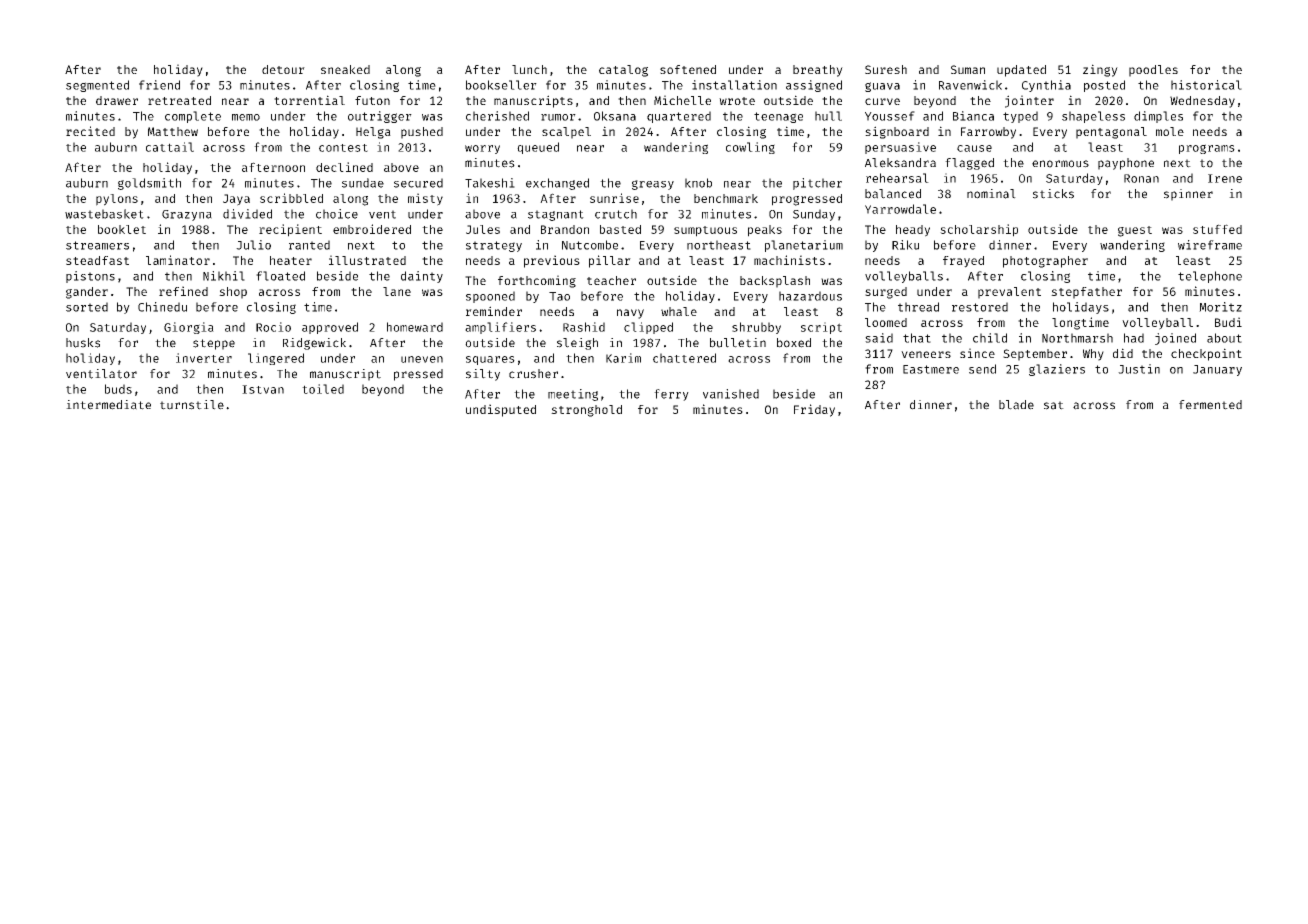 Image resolution: width=1308 pixels, height=924 pixels. I want to click on Farrowby, so click(988, 133).
